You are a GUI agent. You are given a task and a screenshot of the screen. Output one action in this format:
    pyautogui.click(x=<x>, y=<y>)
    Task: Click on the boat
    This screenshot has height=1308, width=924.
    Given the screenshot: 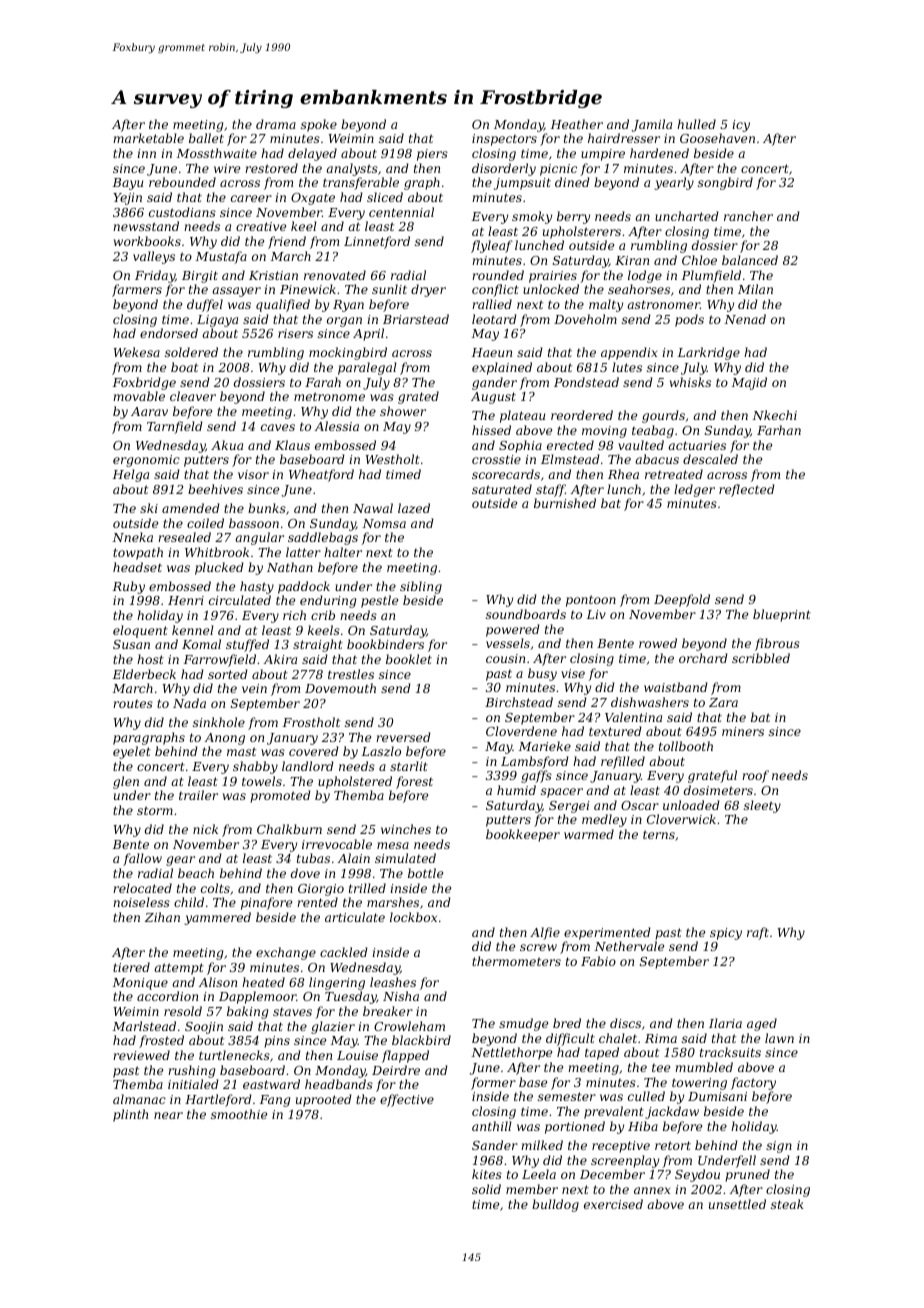 What is the action you would take?
    pyautogui.click(x=184, y=367)
